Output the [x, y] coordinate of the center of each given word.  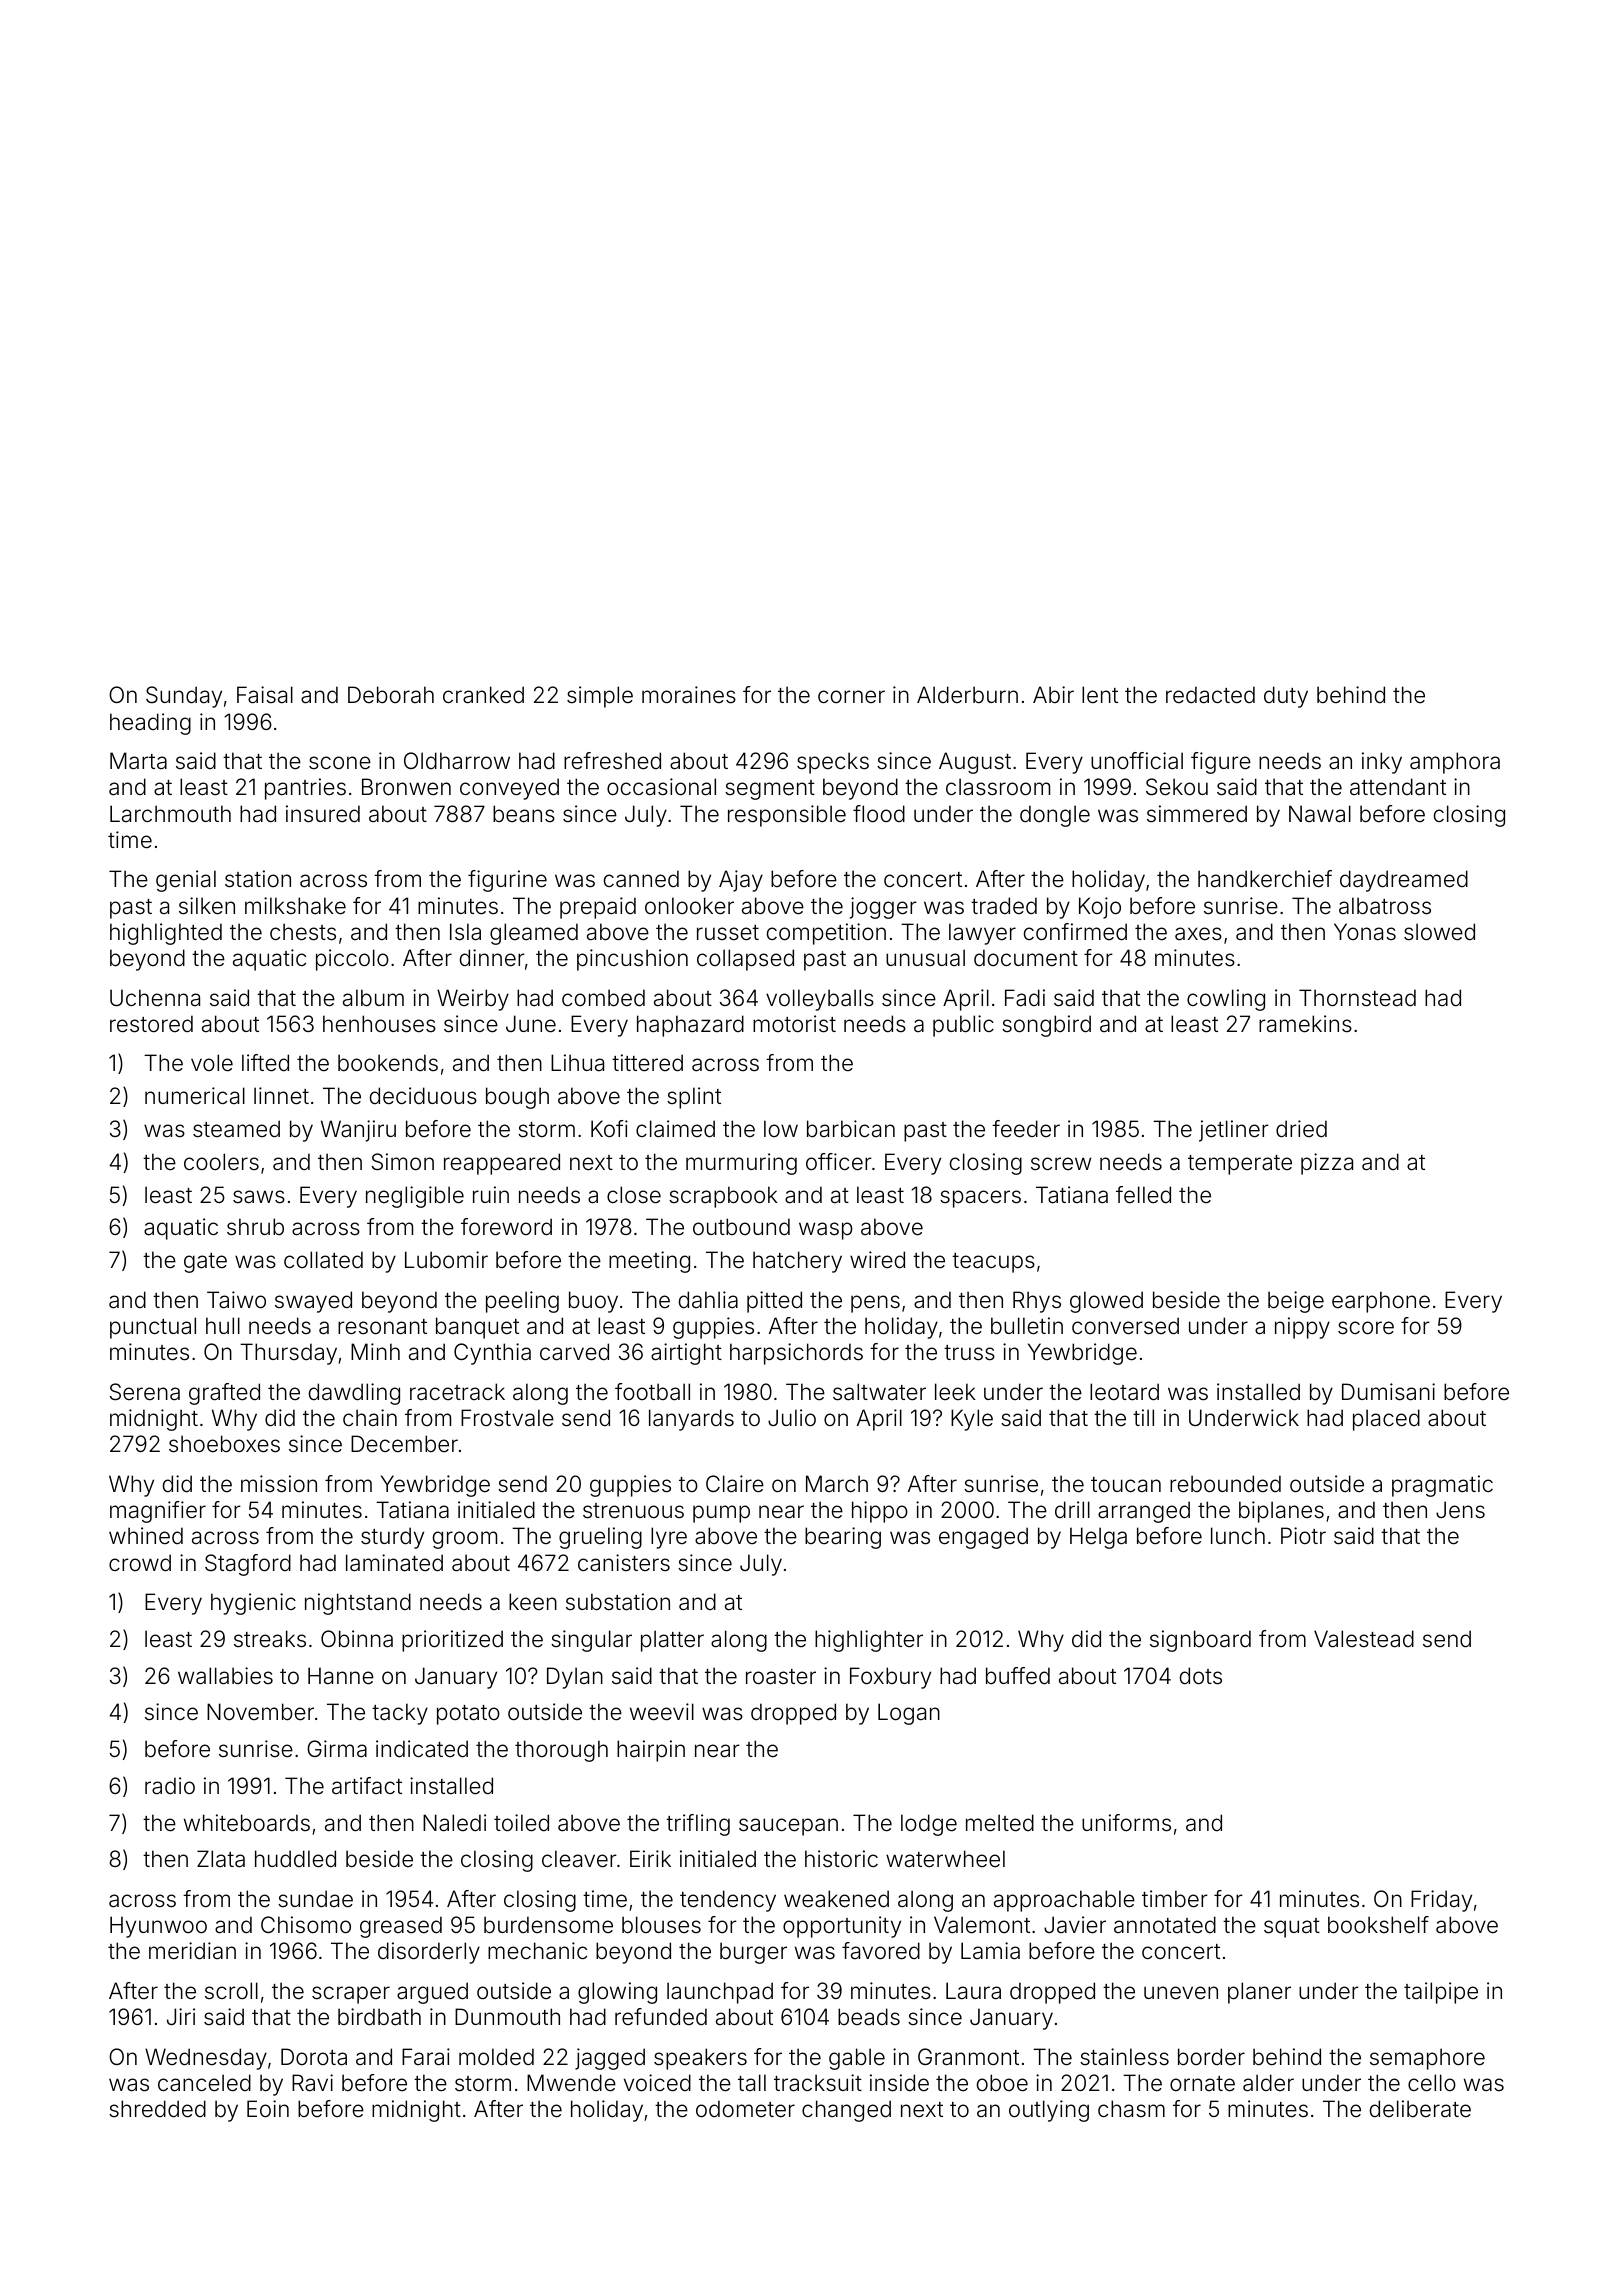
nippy [1302, 1328]
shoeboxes [224, 1444]
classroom [998, 787]
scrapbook [723, 1197]
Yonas [1365, 931]
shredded [157, 2109]
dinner [492, 958]
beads [869, 2017]
